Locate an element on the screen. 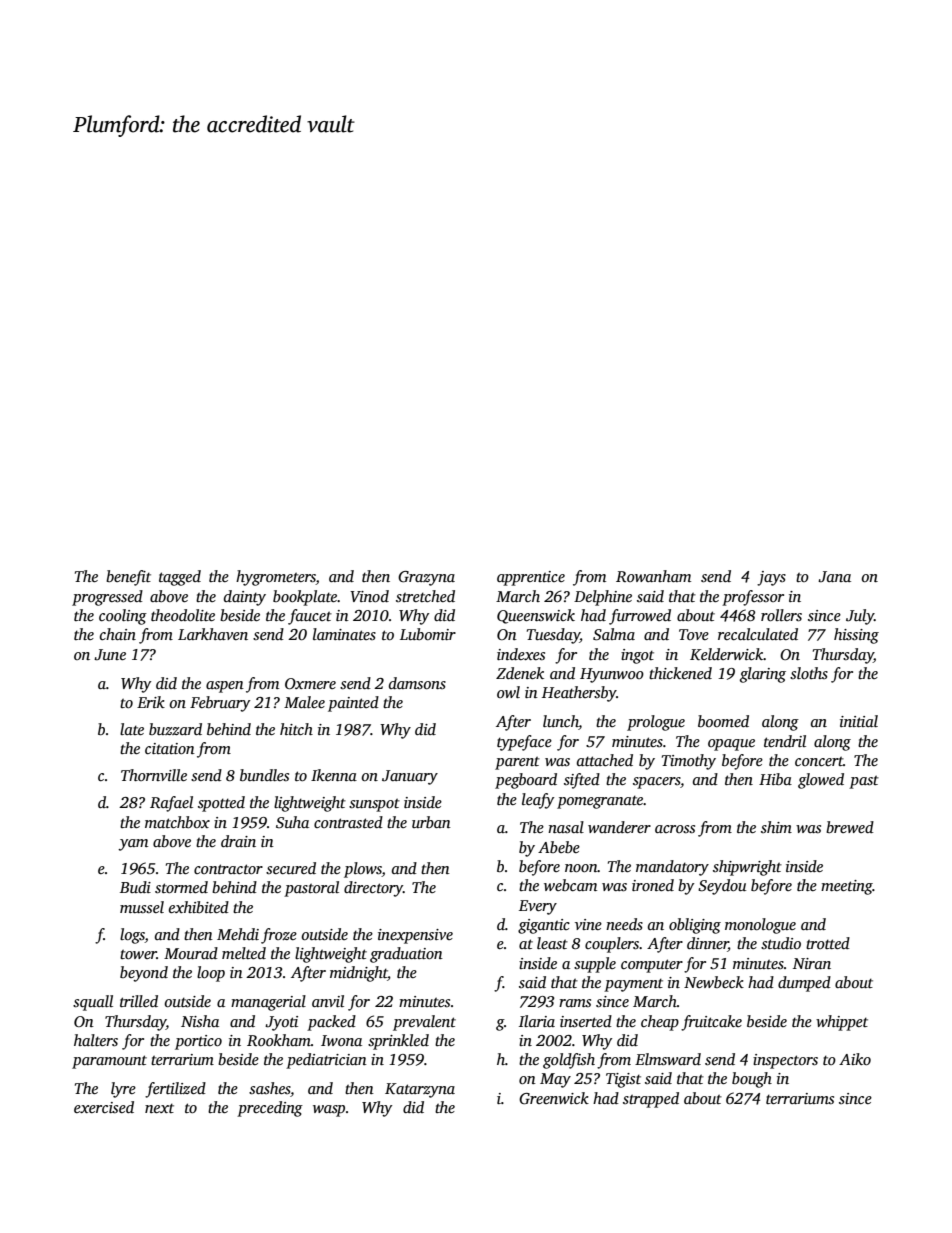 The width and height of the screenshot is (952, 1233). benefit is located at coordinates (128, 578).
